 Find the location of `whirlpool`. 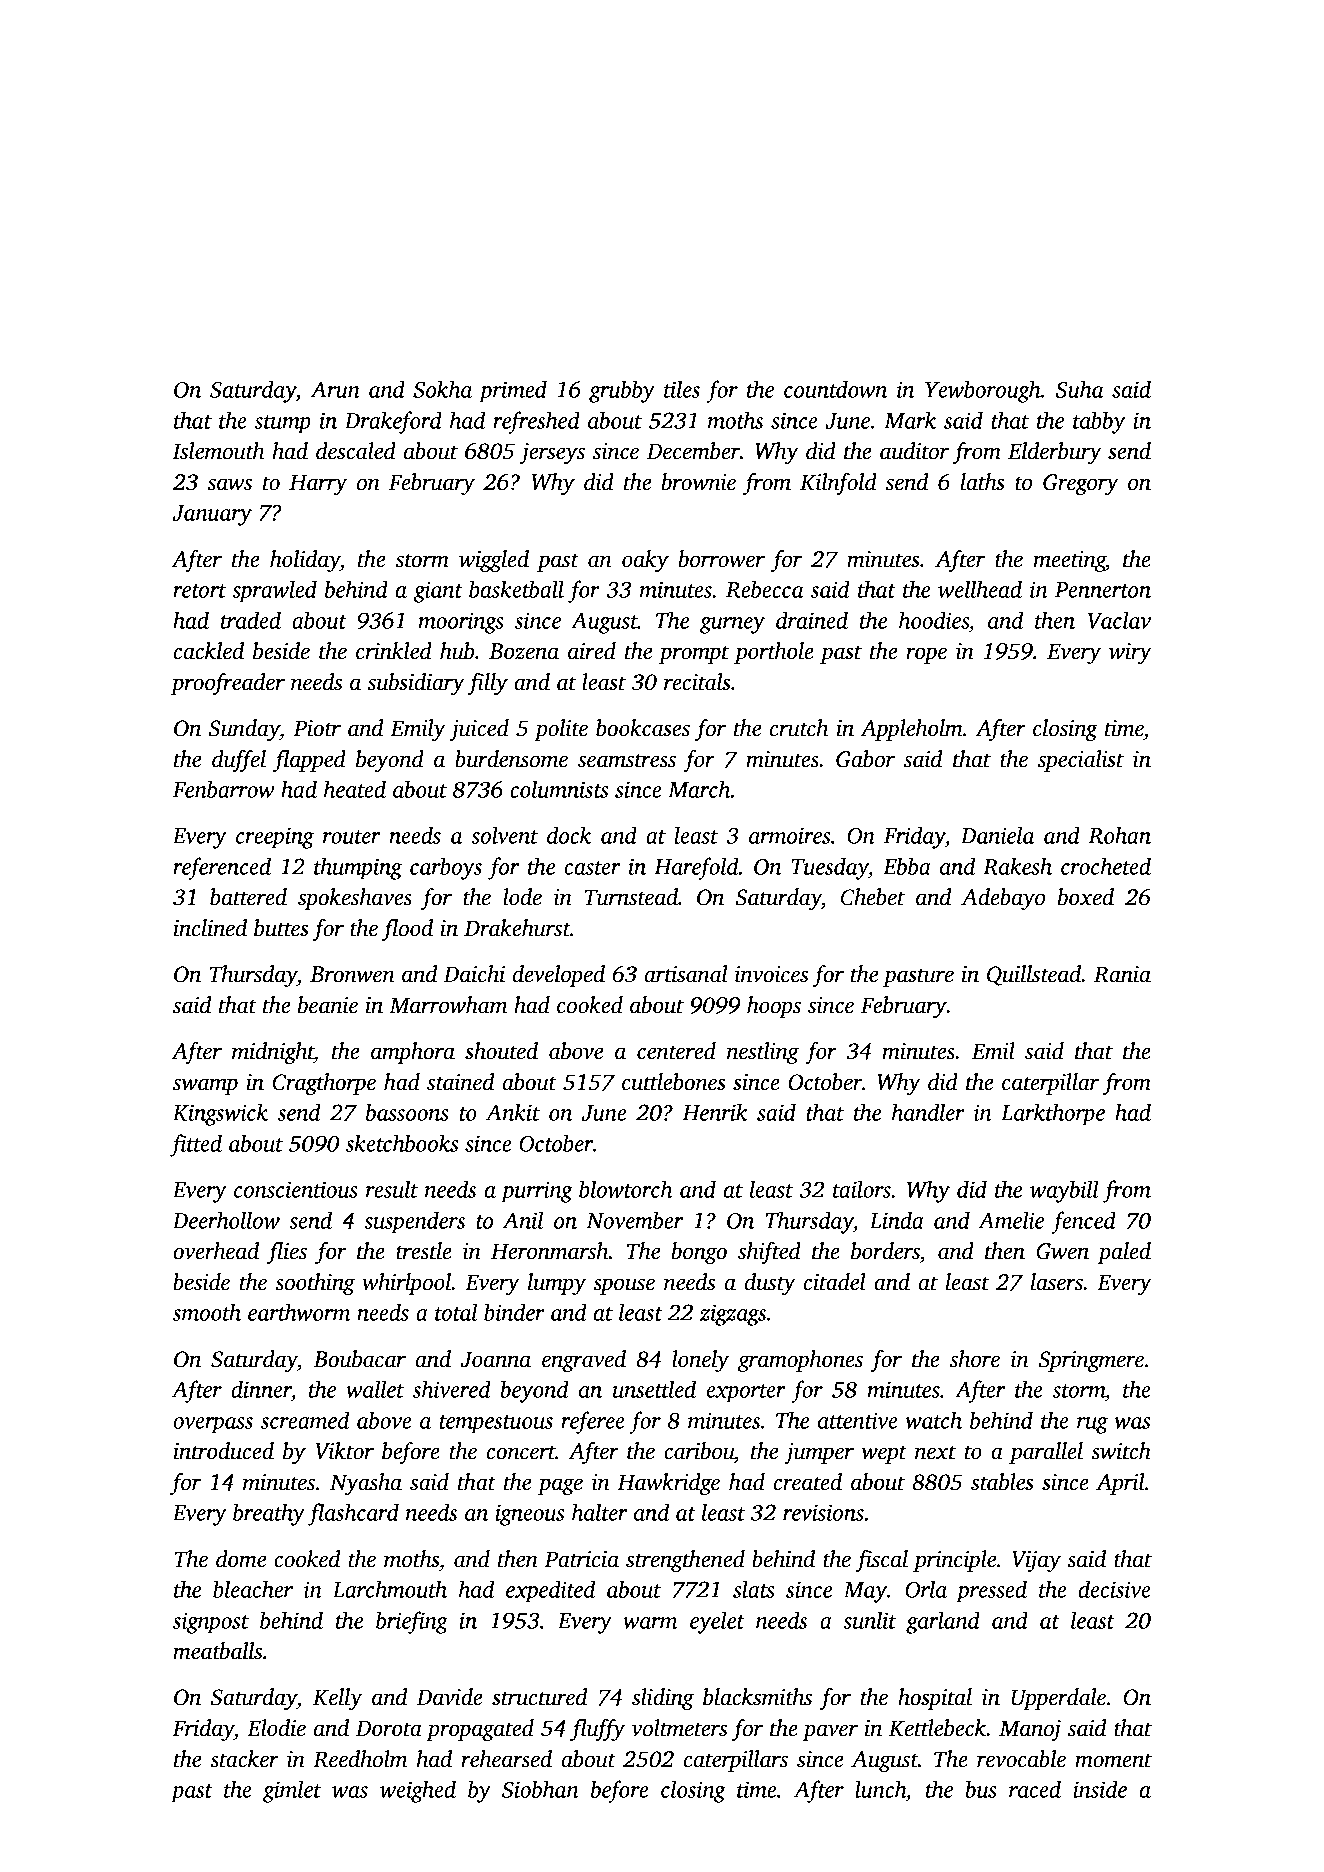

whirlpool is located at coordinates (406, 1284).
